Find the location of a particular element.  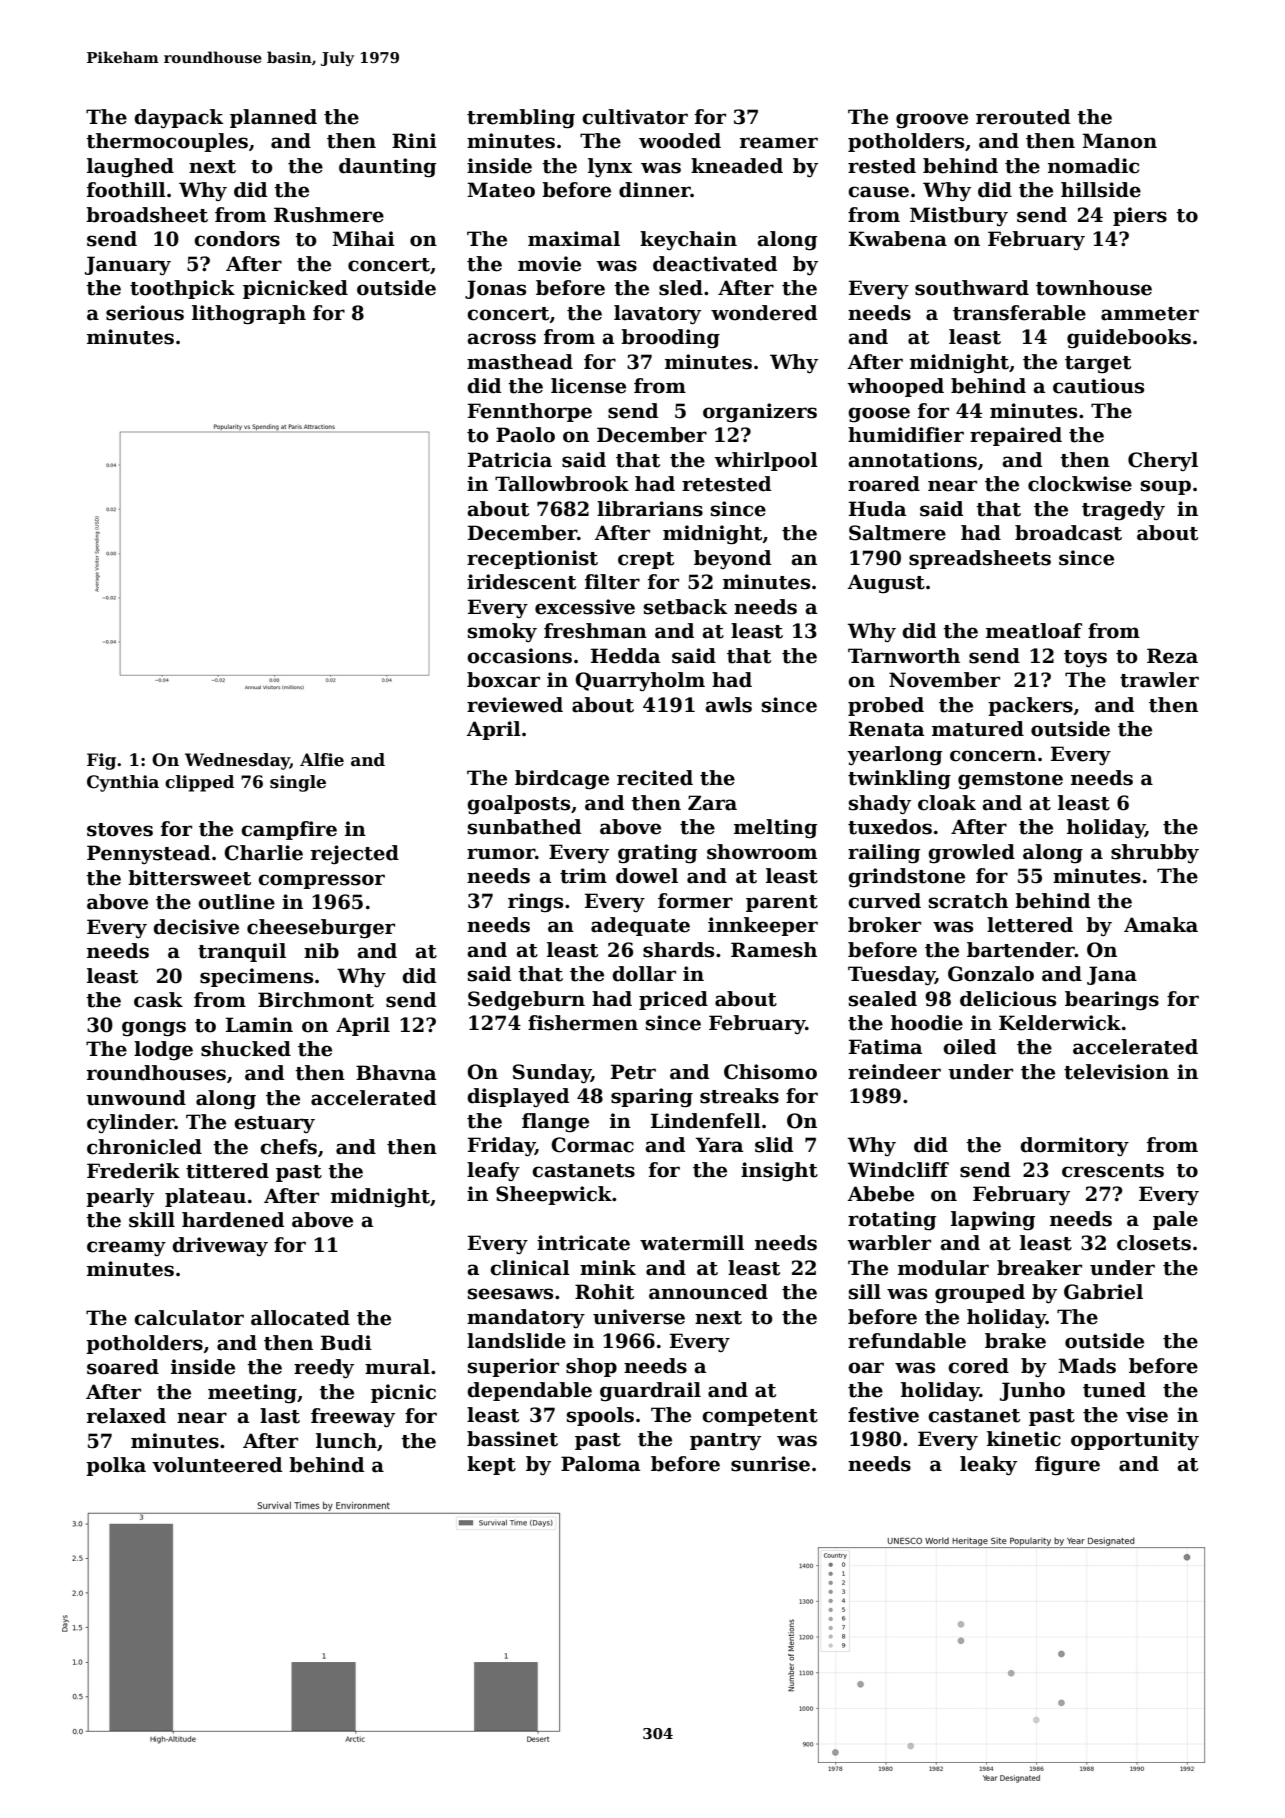

Sedgeburn is located at coordinates (526, 1000).
